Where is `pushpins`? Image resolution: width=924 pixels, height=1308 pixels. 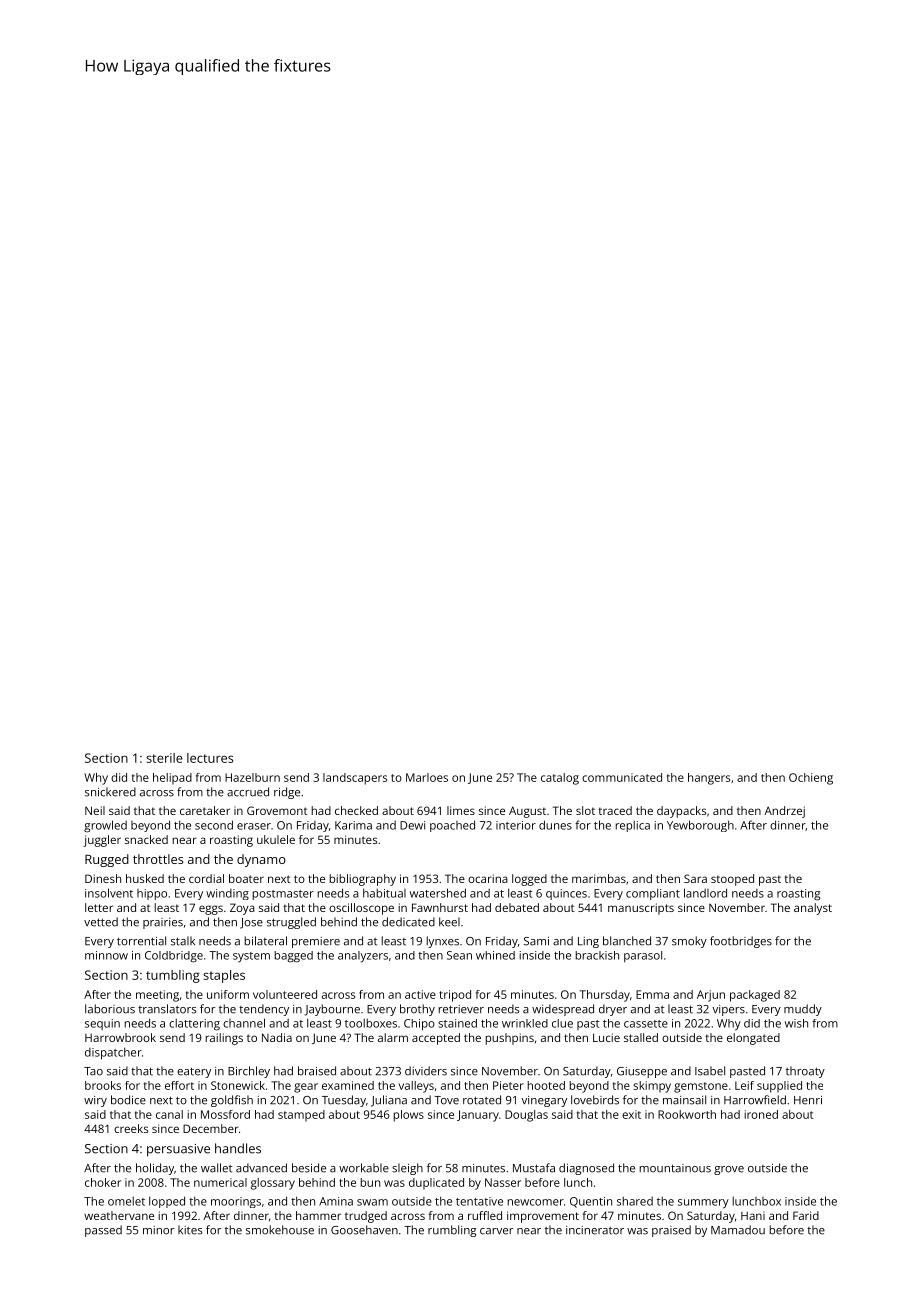
pushpins is located at coordinates (509, 1039).
